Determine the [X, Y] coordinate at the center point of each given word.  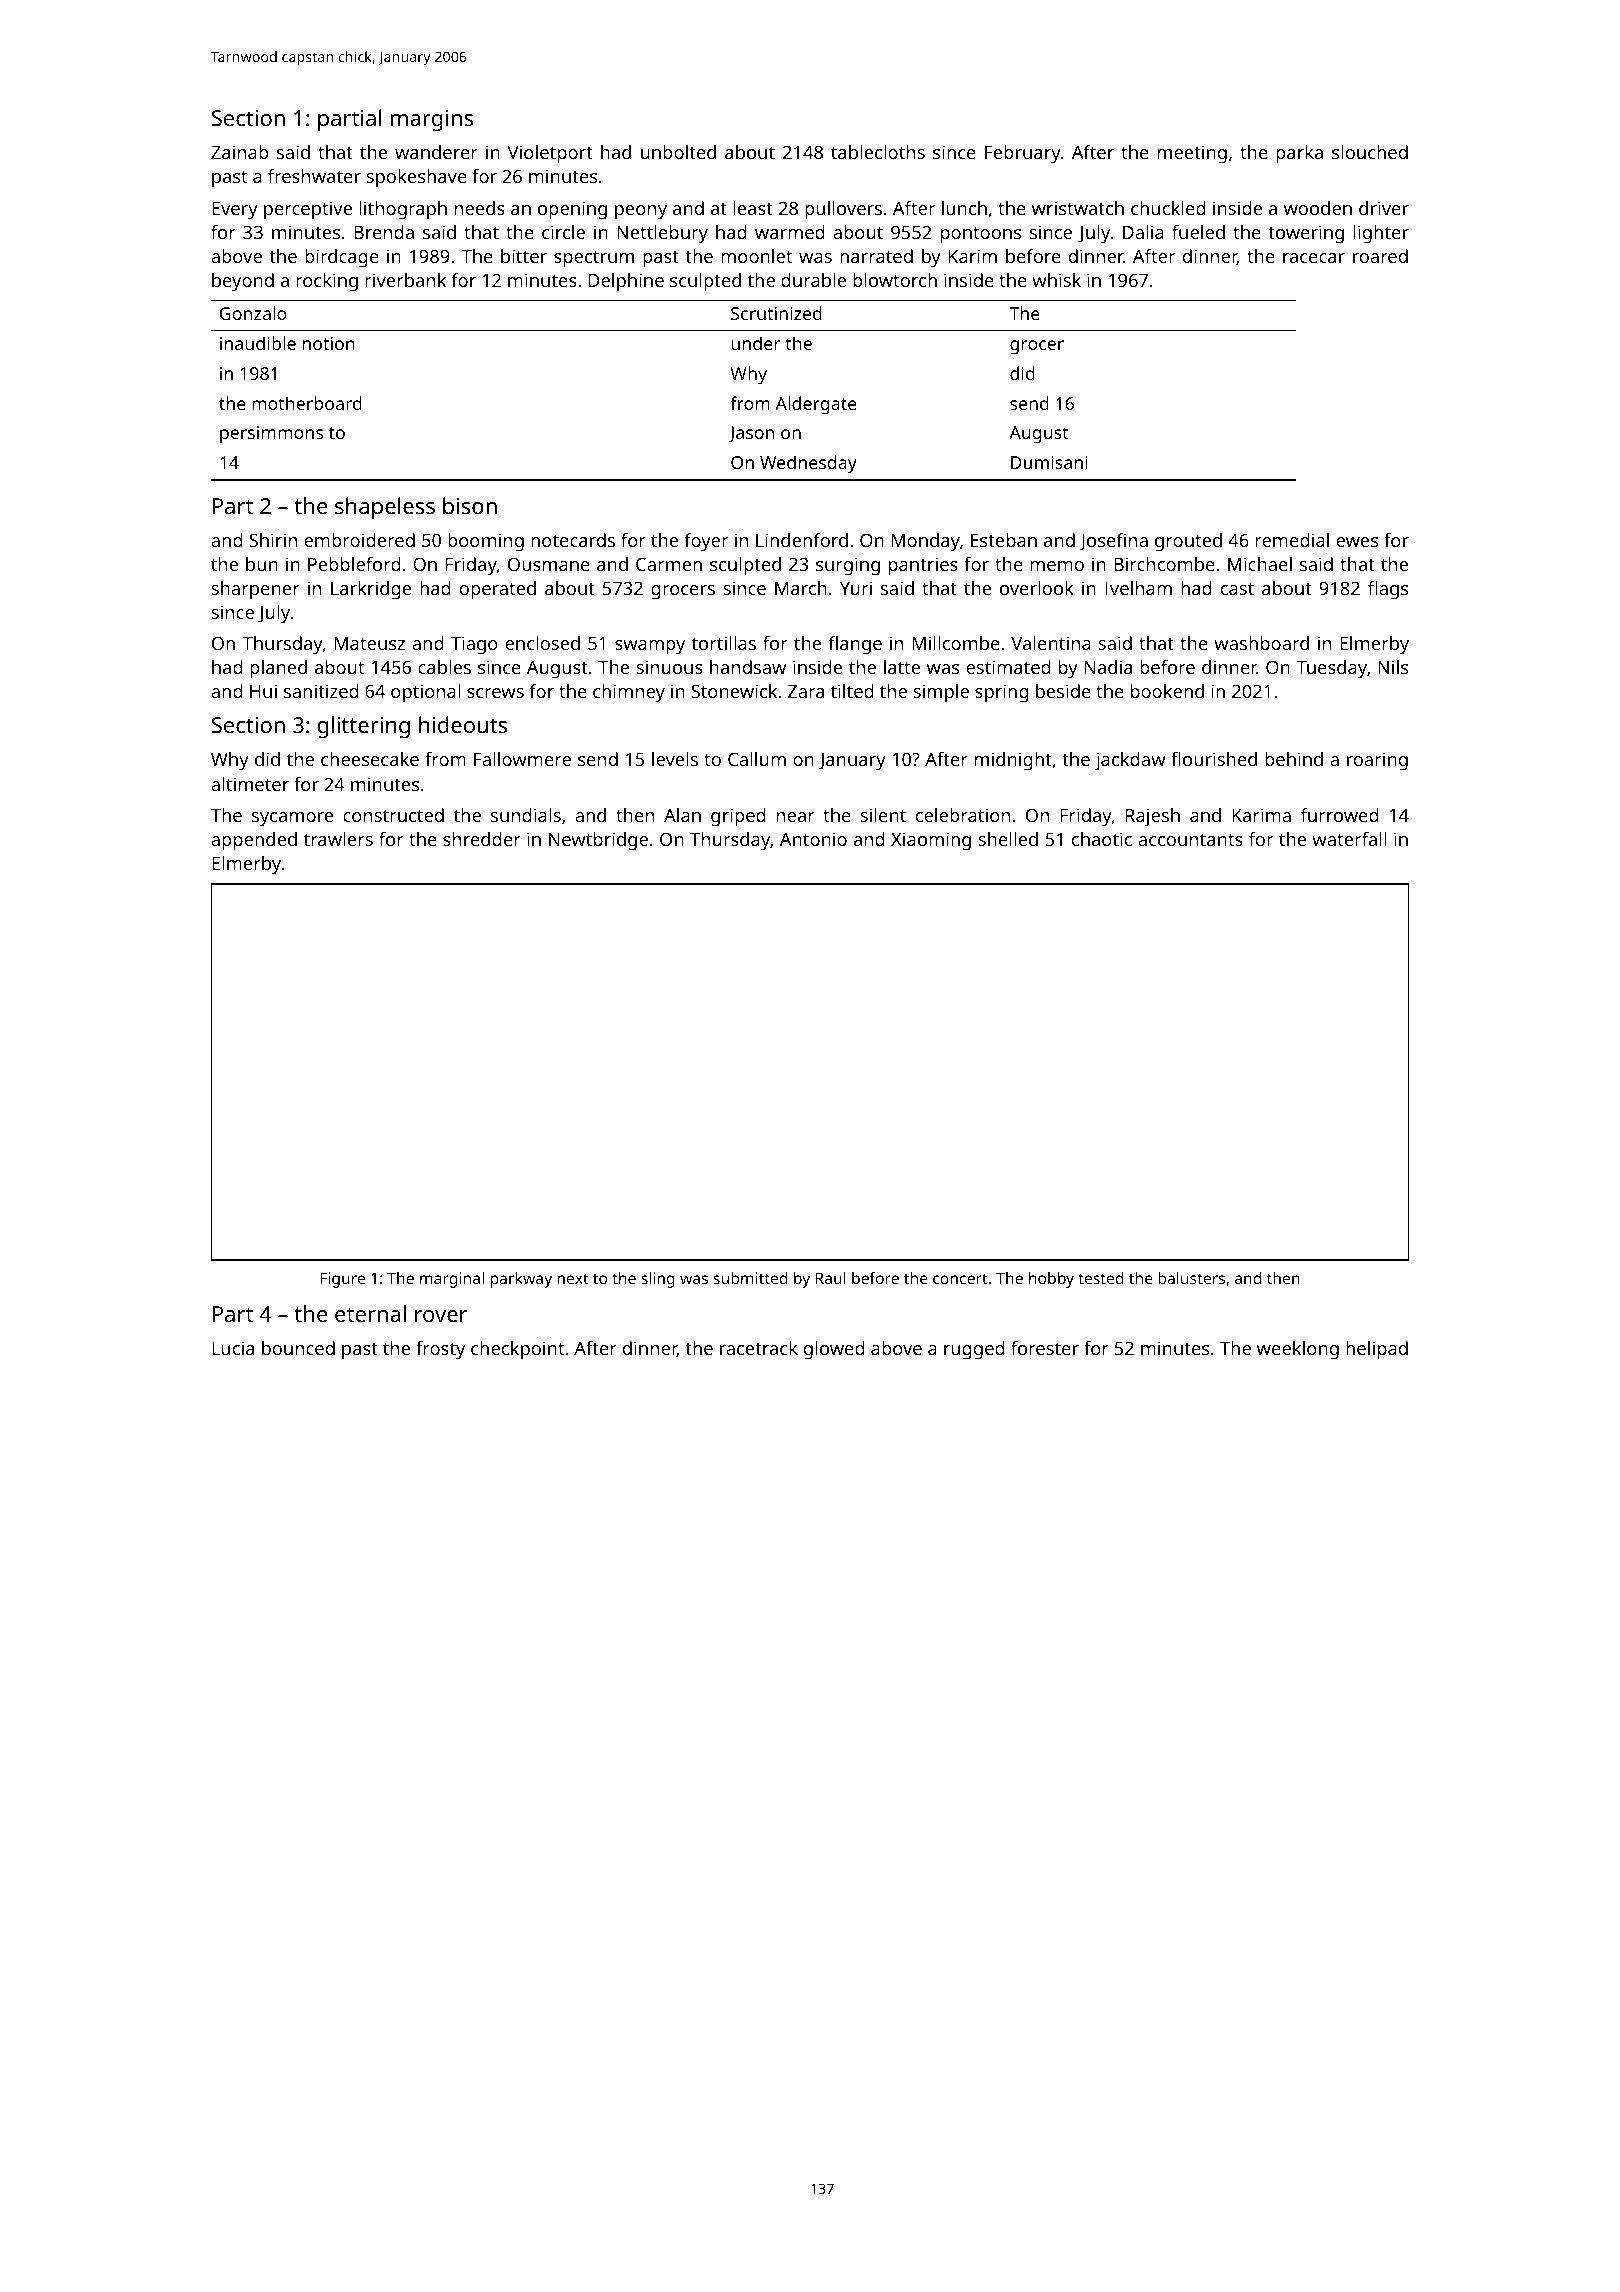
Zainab [240, 152]
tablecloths [878, 152]
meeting [1192, 154]
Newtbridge [598, 841]
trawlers [338, 839]
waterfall [1349, 839]
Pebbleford [354, 564]
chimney [629, 693]
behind [1294, 759]
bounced [298, 1348]
